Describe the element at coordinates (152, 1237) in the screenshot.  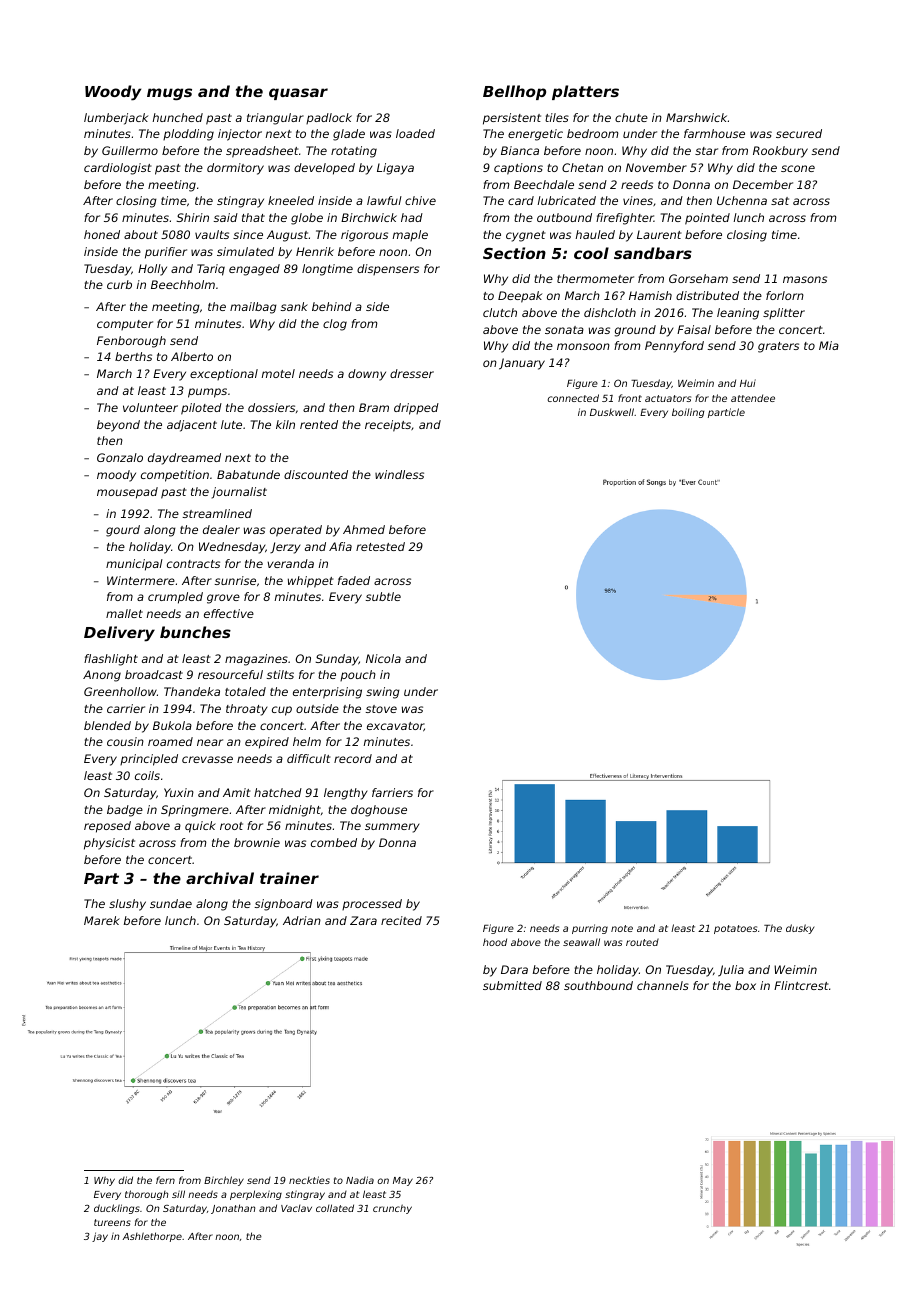
I see `Ashlethorpe` at that location.
